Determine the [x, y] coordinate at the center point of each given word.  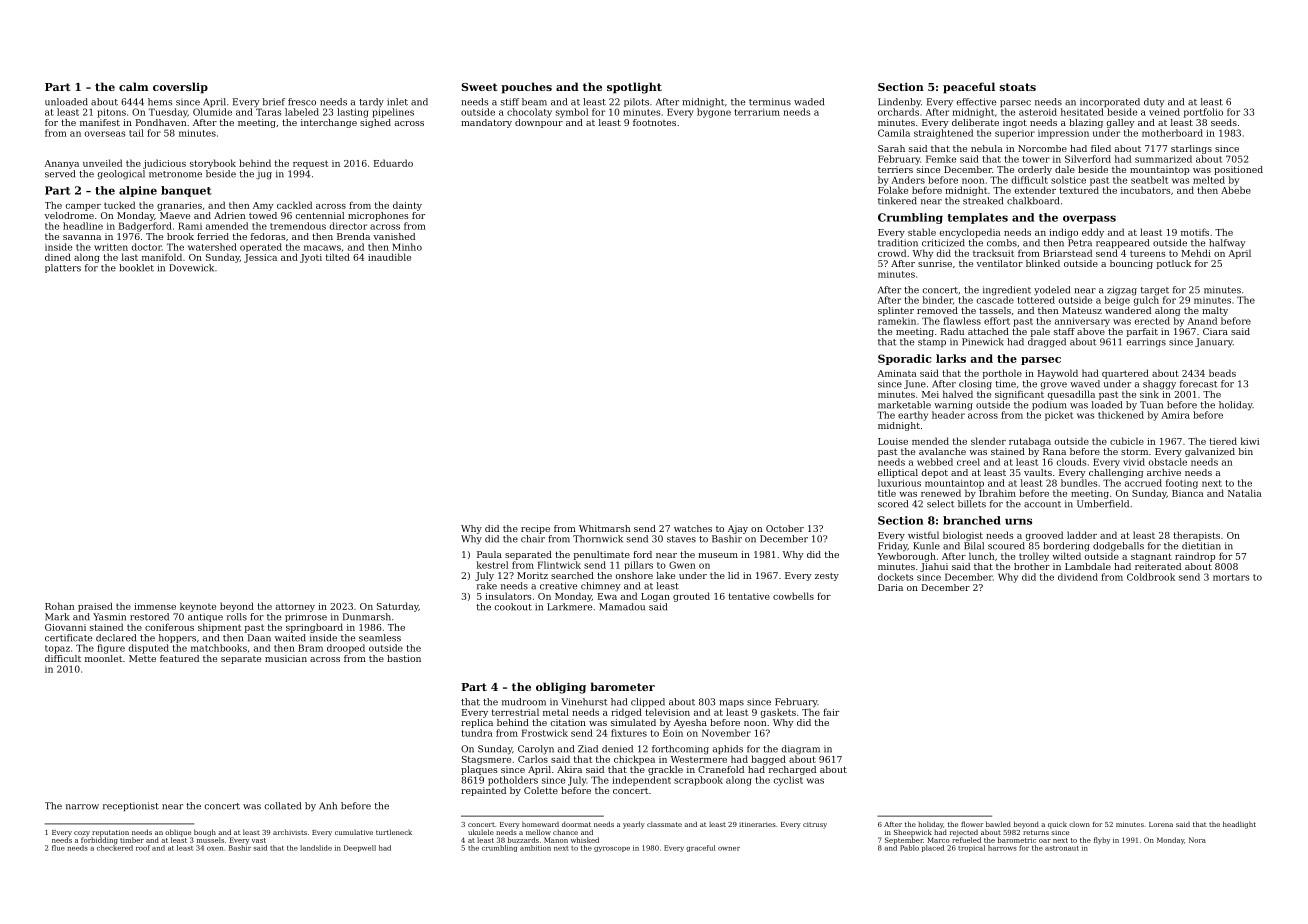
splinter [896, 311]
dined [58, 257]
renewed [941, 493]
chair [533, 539]
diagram [801, 750]
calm [134, 86]
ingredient [1007, 291]
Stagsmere [486, 760]
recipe [535, 529]
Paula [489, 554]
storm [1134, 451]
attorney [295, 607]
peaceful [969, 88]
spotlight [634, 88]
